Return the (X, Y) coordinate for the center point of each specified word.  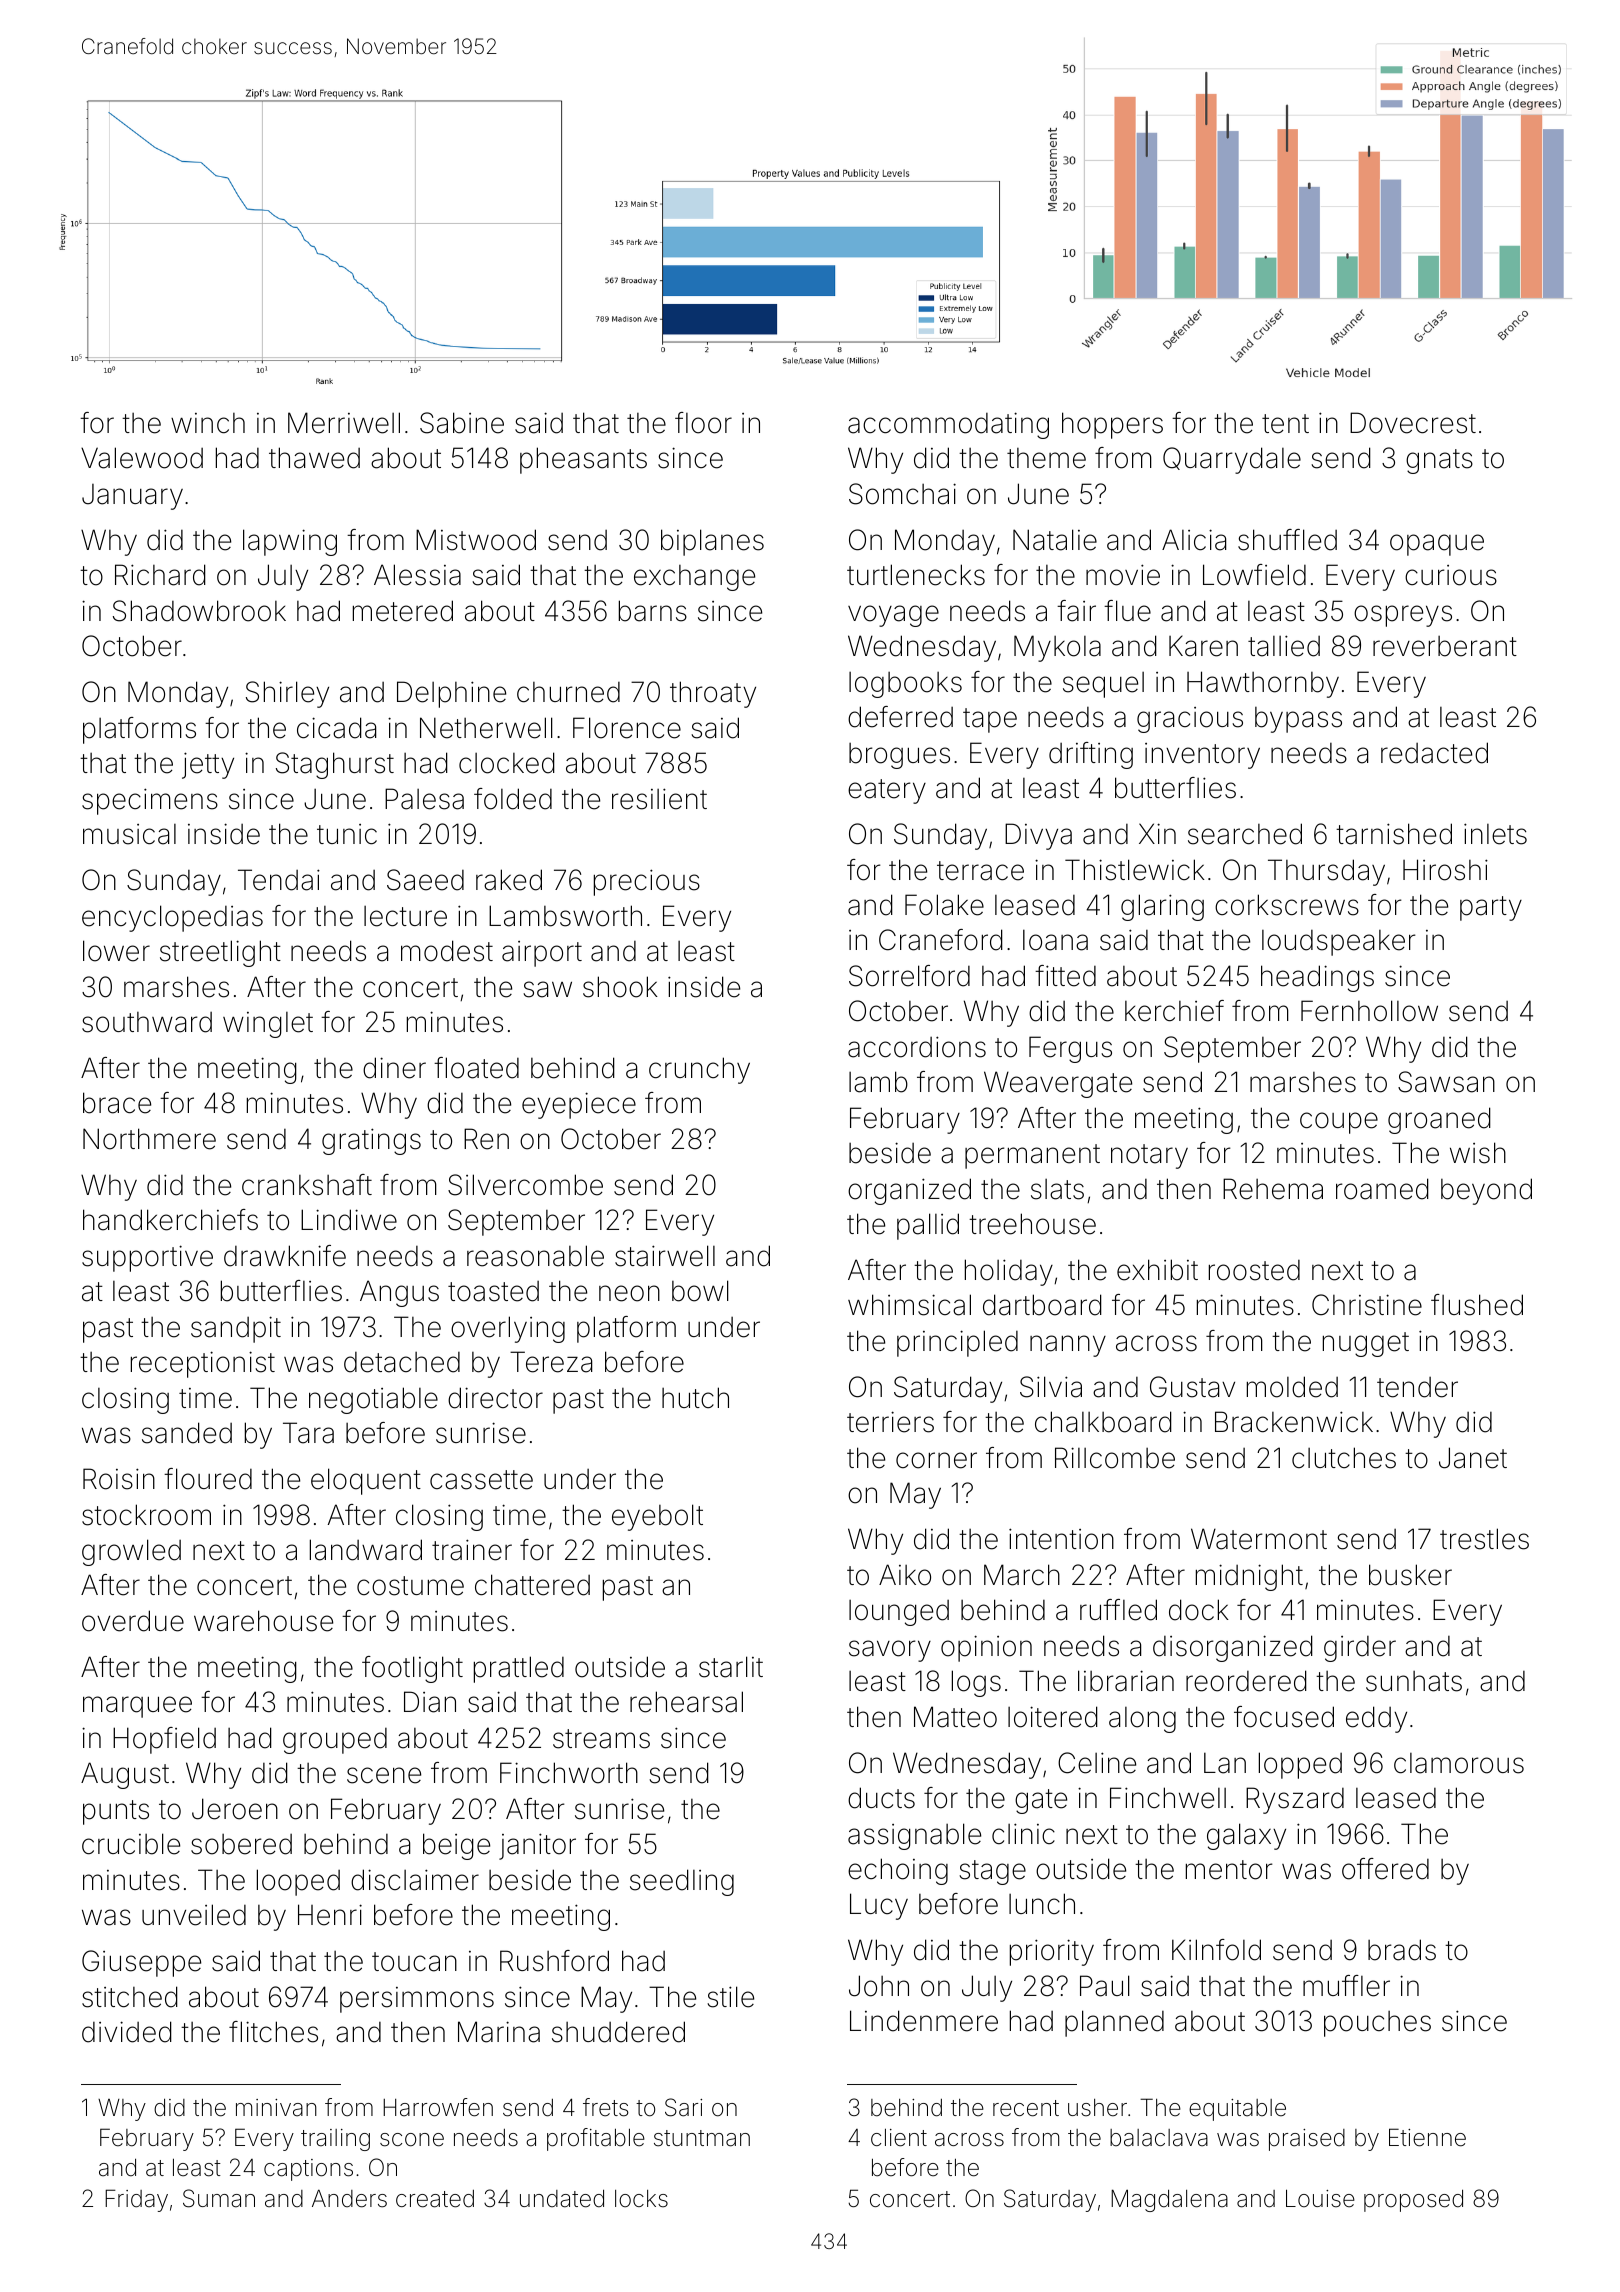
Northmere (149, 1139)
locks (641, 2199)
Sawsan (1446, 1082)
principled (957, 1343)
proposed (1413, 2201)
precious (647, 882)
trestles (1484, 1539)
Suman (219, 2198)
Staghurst (335, 765)
